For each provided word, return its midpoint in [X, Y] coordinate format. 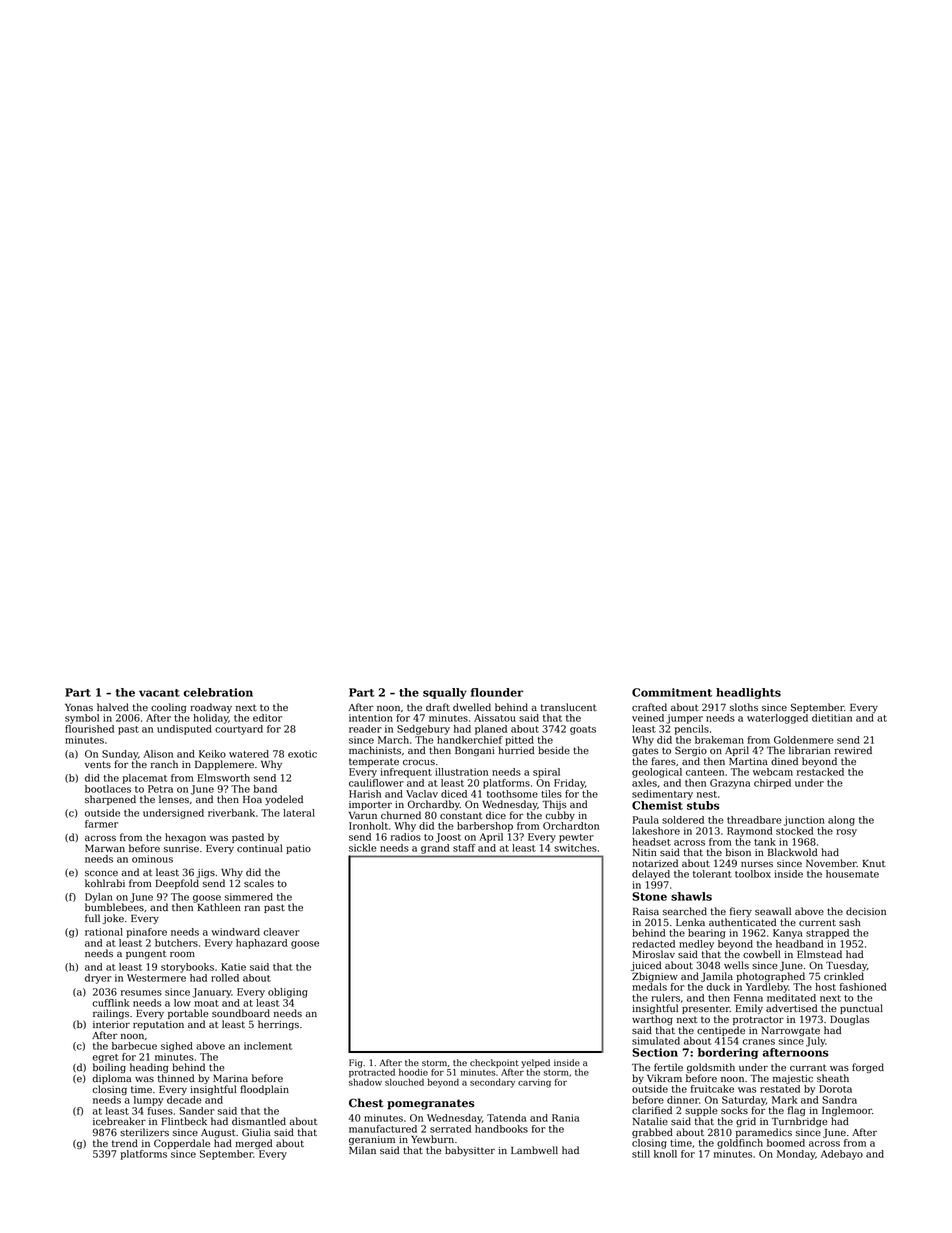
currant [808, 1067]
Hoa [252, 799]
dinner [683, 1100]
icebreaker [119, 1121]
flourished [89, 729]
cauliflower [376, 783]
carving [534, 1083]
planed [491, 730]
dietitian [832, 718]
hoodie [413, 1072]
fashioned [863, 987]
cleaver [282, 932]
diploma [111, 1079]
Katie [233, 967]
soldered [683, 820]
